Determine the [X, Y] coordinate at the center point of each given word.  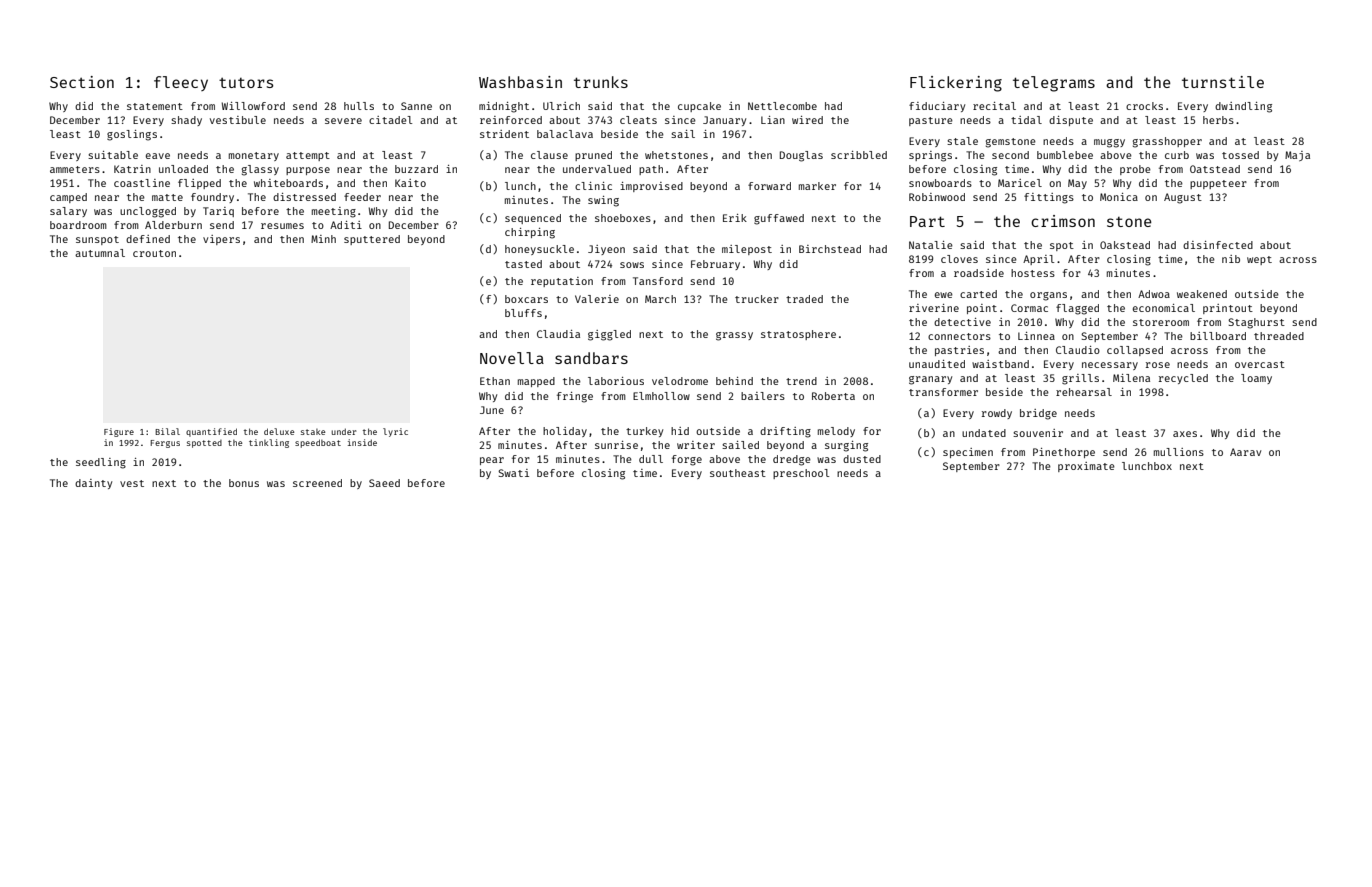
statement [155, 106]
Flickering [956, 84]
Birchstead [830, 249]
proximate [1086, 467]
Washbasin [520, 82]
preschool [801, 474]
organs [1048, 296]
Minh [323, 239]
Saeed [384, 483]
